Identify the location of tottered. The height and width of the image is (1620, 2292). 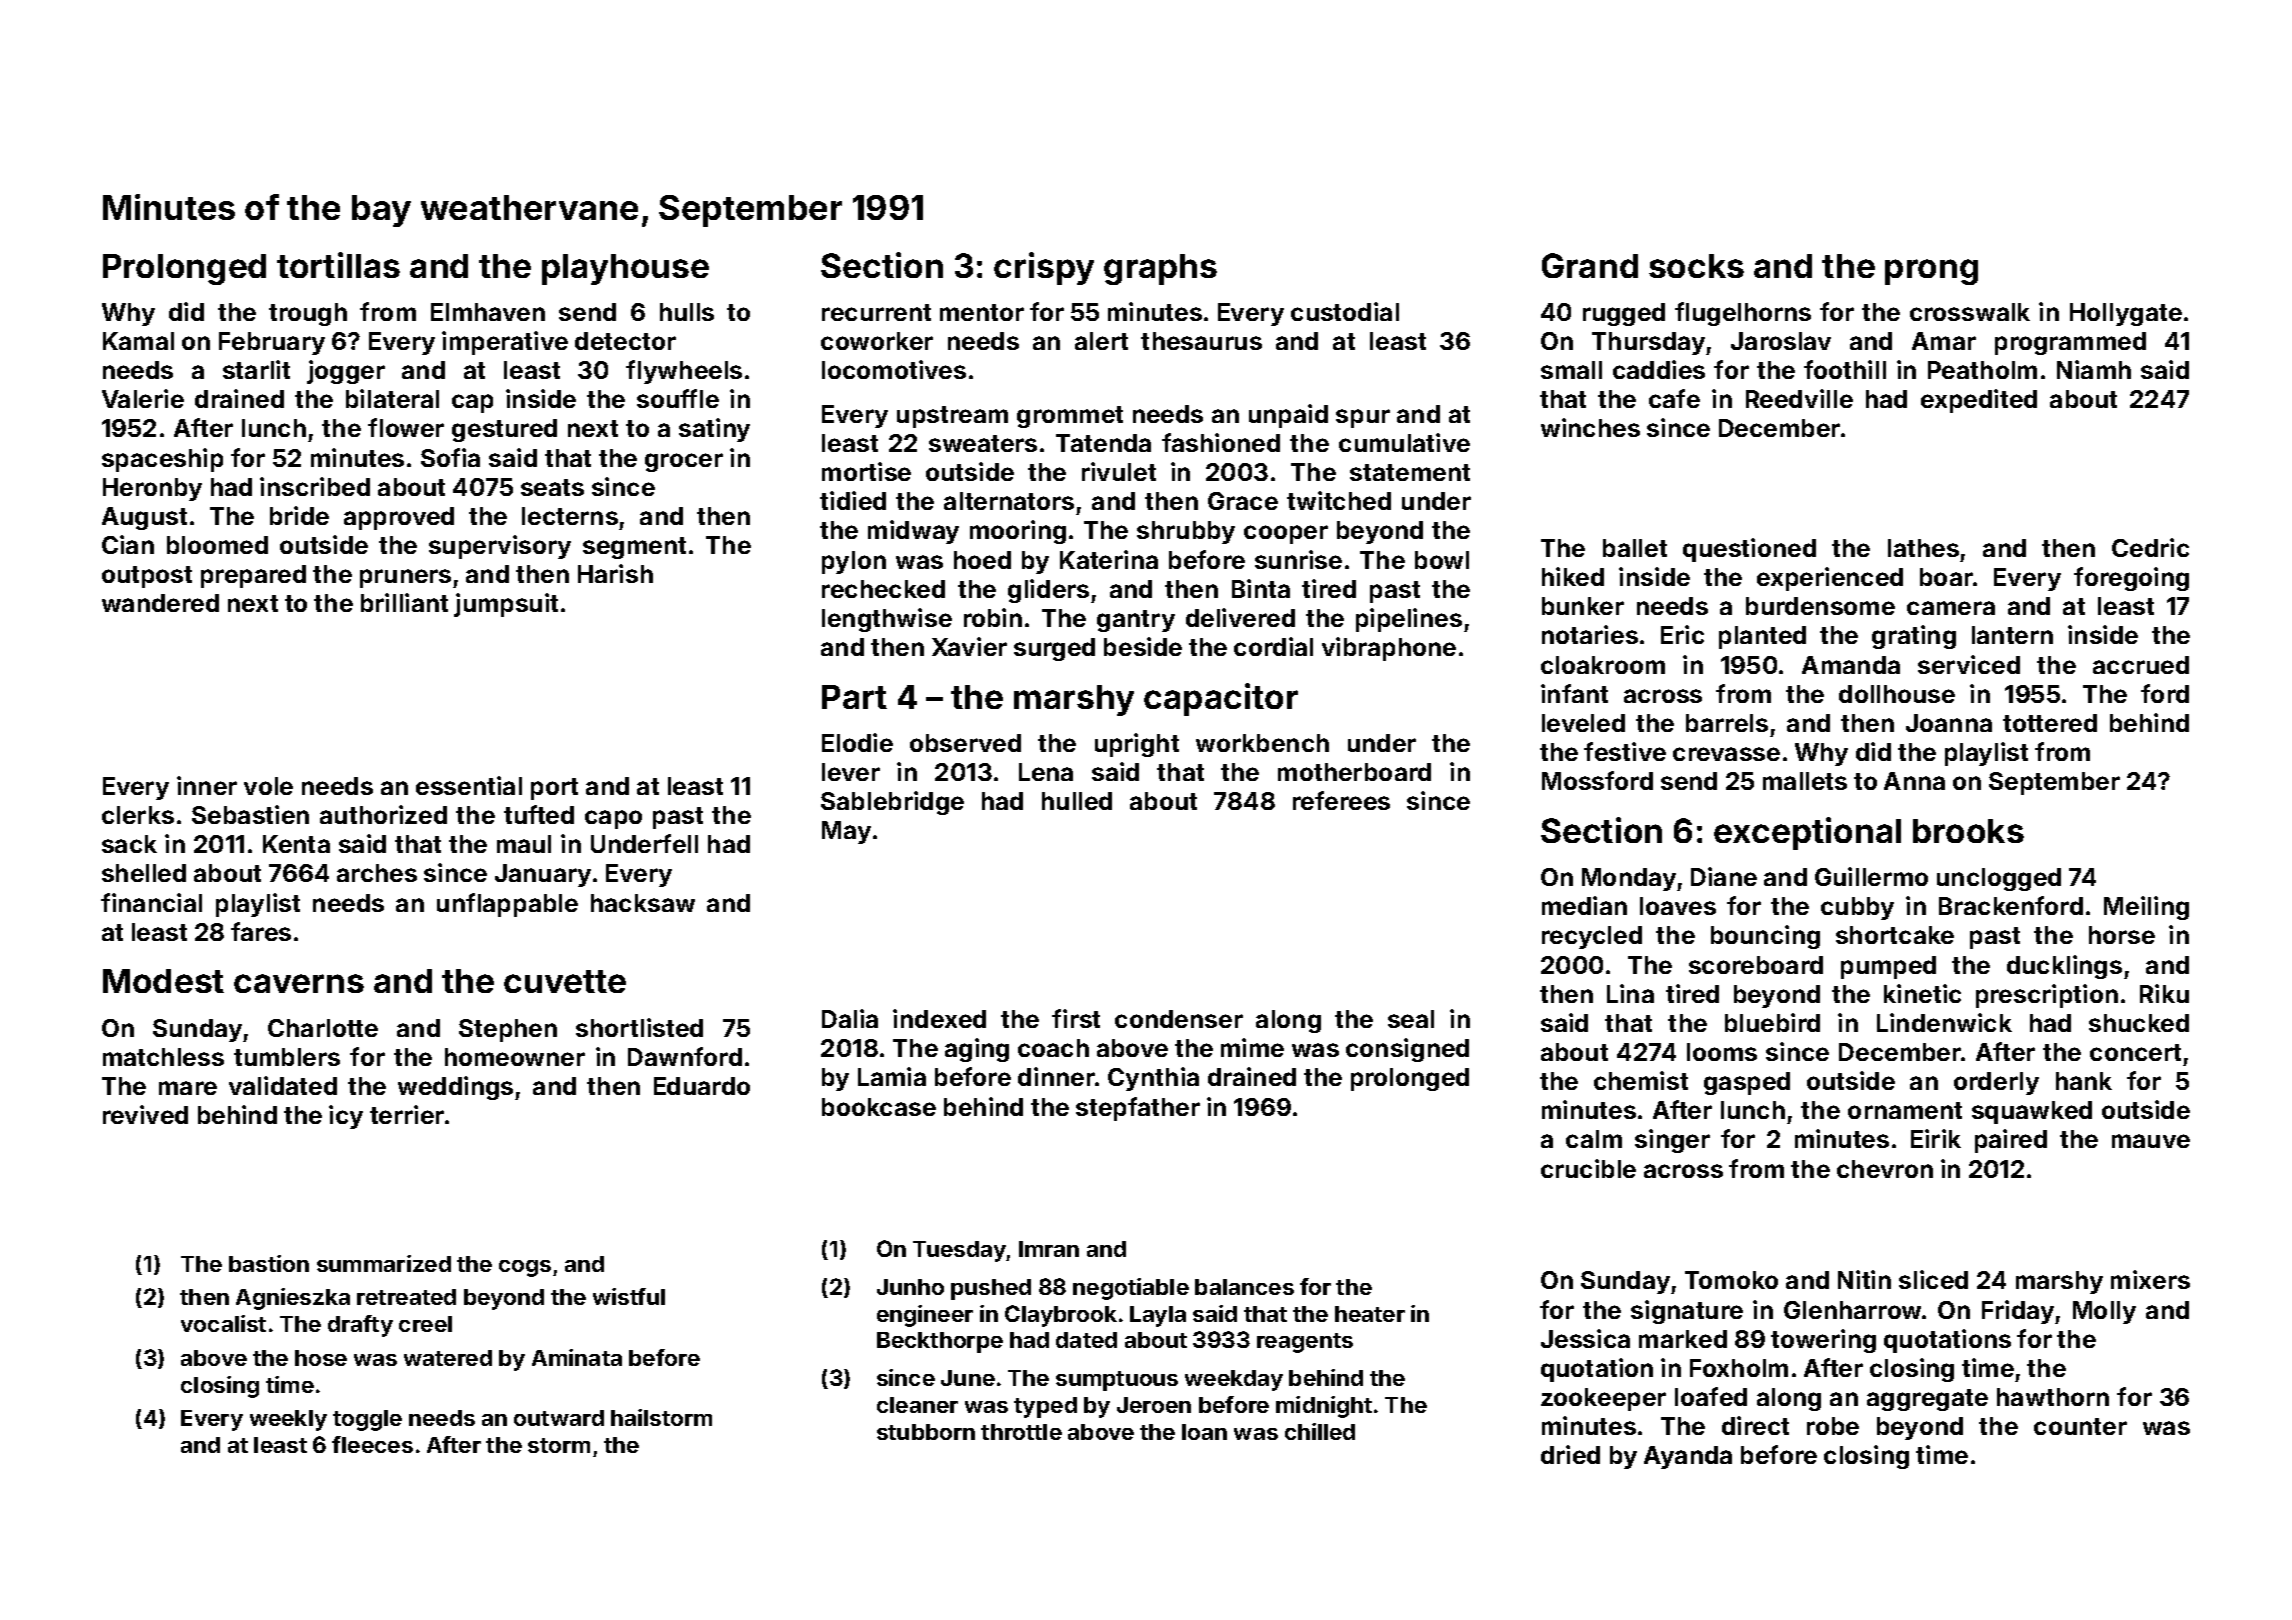
(2050, 723).
